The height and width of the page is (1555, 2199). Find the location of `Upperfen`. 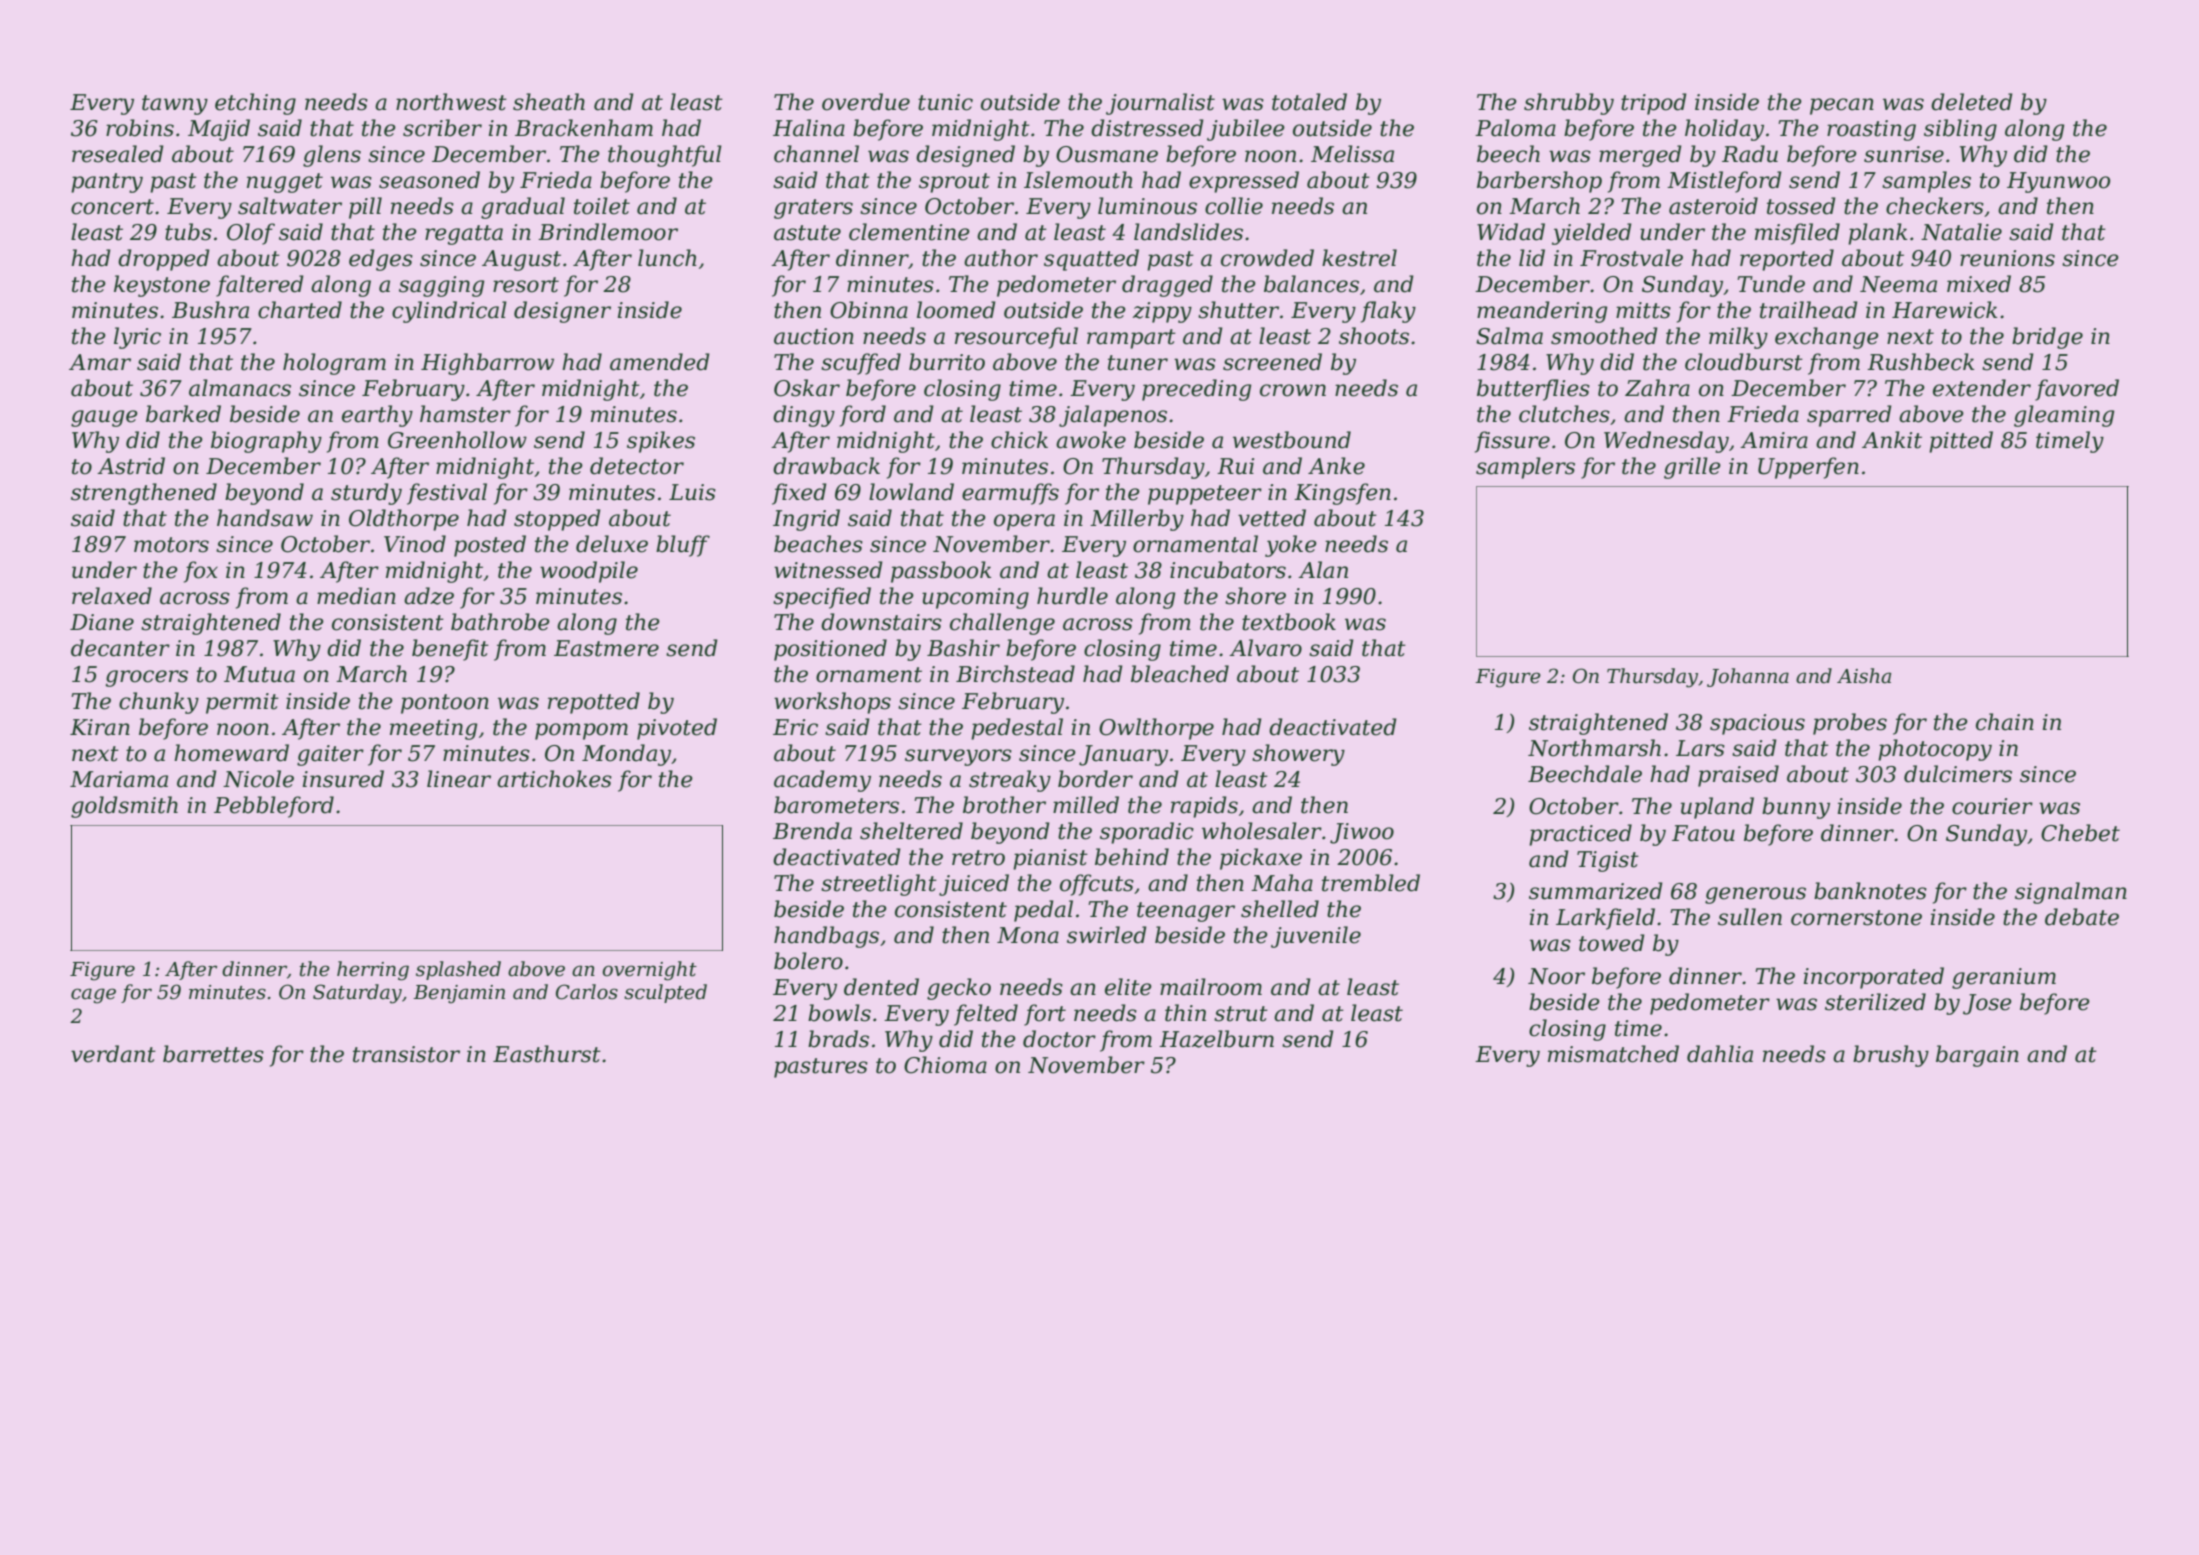

Upperfen is located at coordinates (1808, 468).
